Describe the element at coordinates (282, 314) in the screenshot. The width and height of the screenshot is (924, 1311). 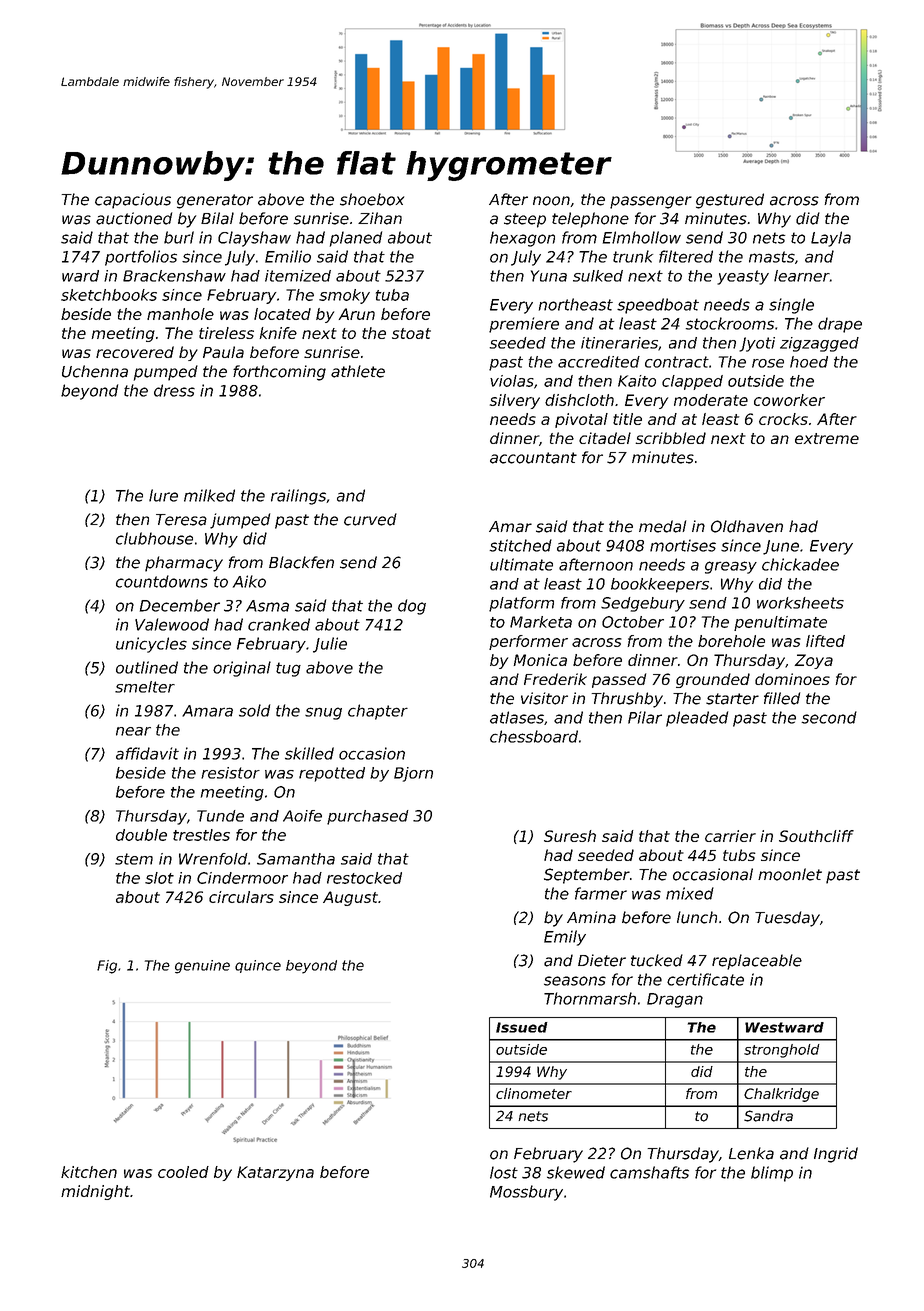
I see `located` at that location.
